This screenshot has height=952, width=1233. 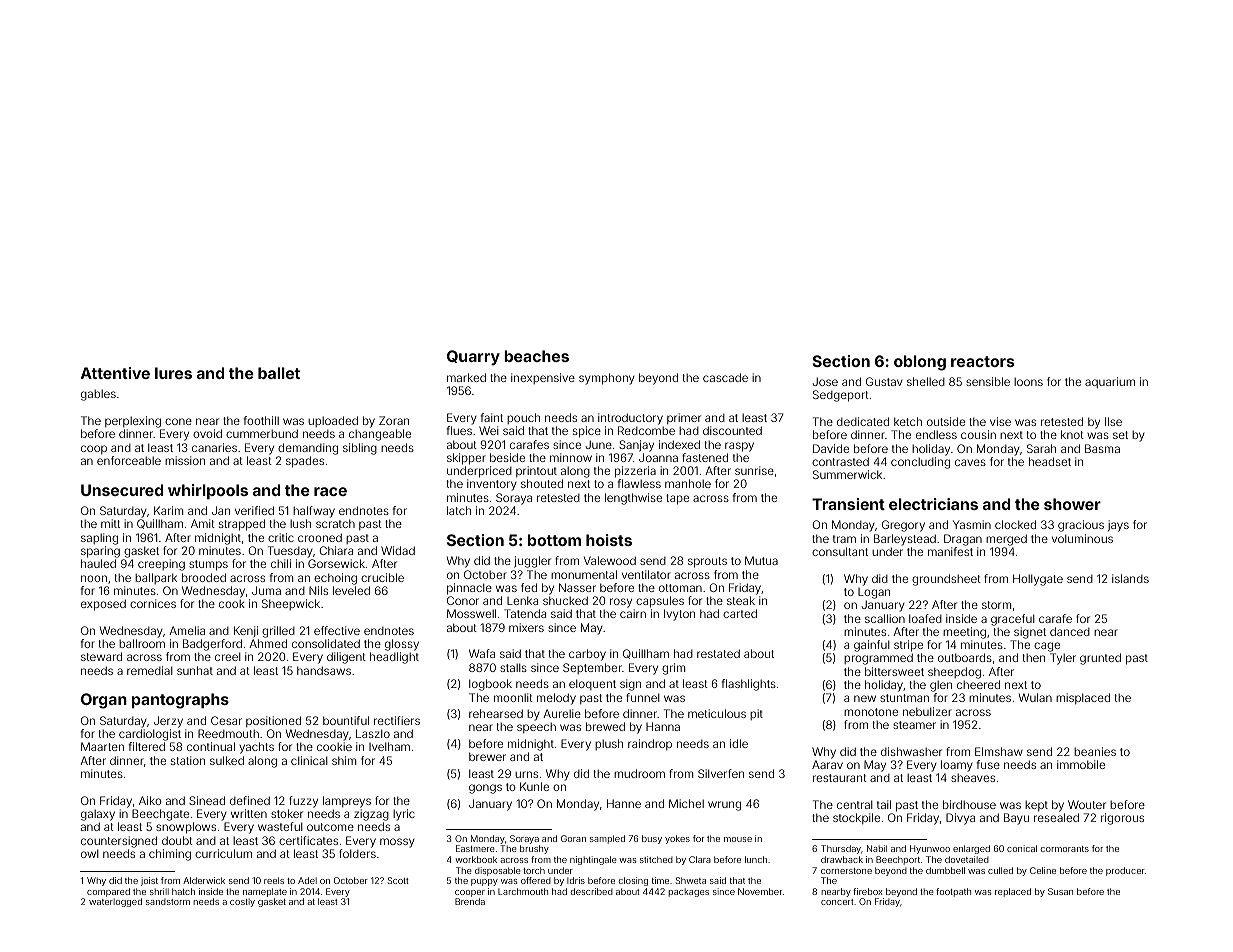 I want to click on joist, so click(x=149, y=881).
